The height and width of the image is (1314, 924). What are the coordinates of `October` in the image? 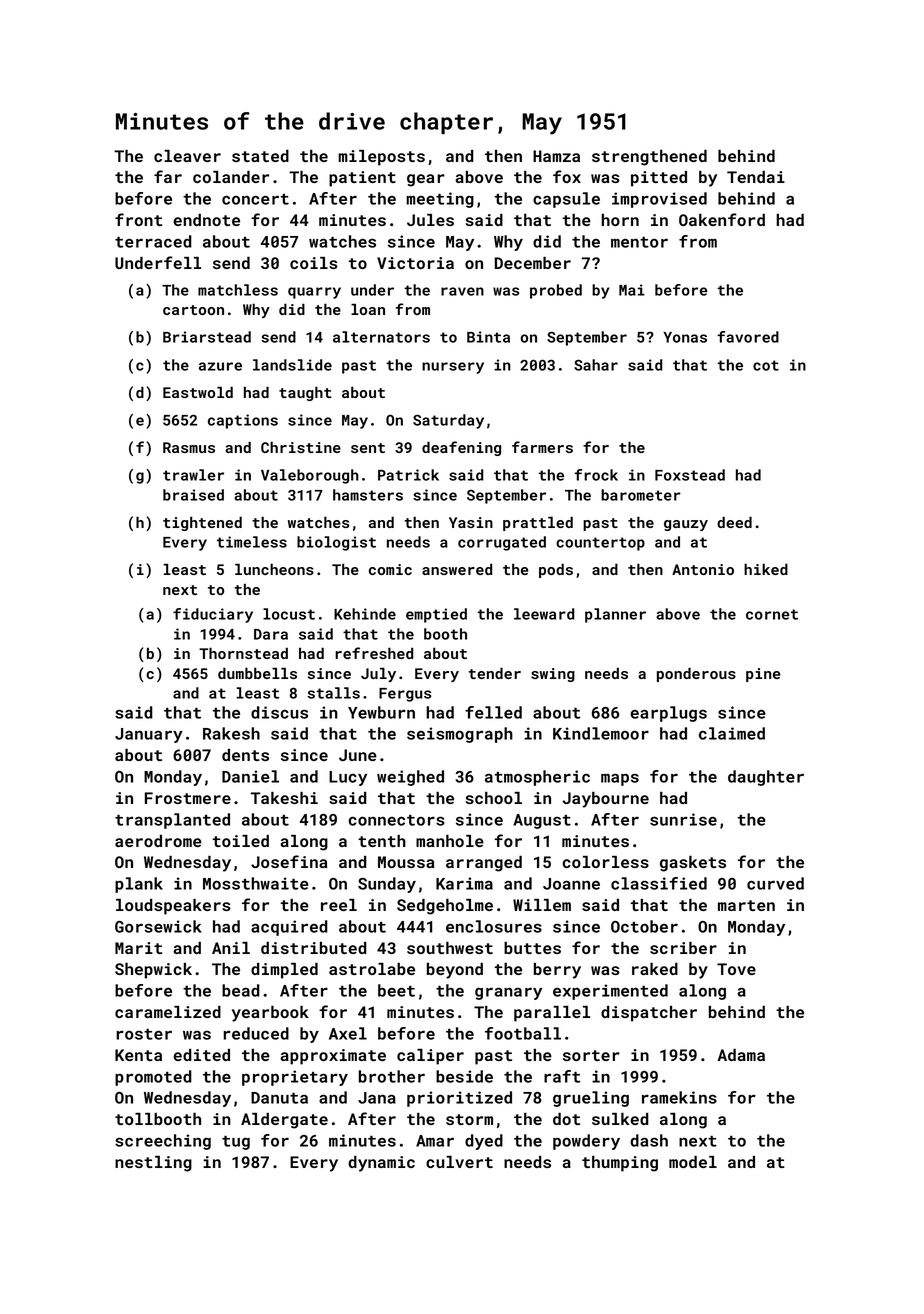 It's located at (644, 926).
